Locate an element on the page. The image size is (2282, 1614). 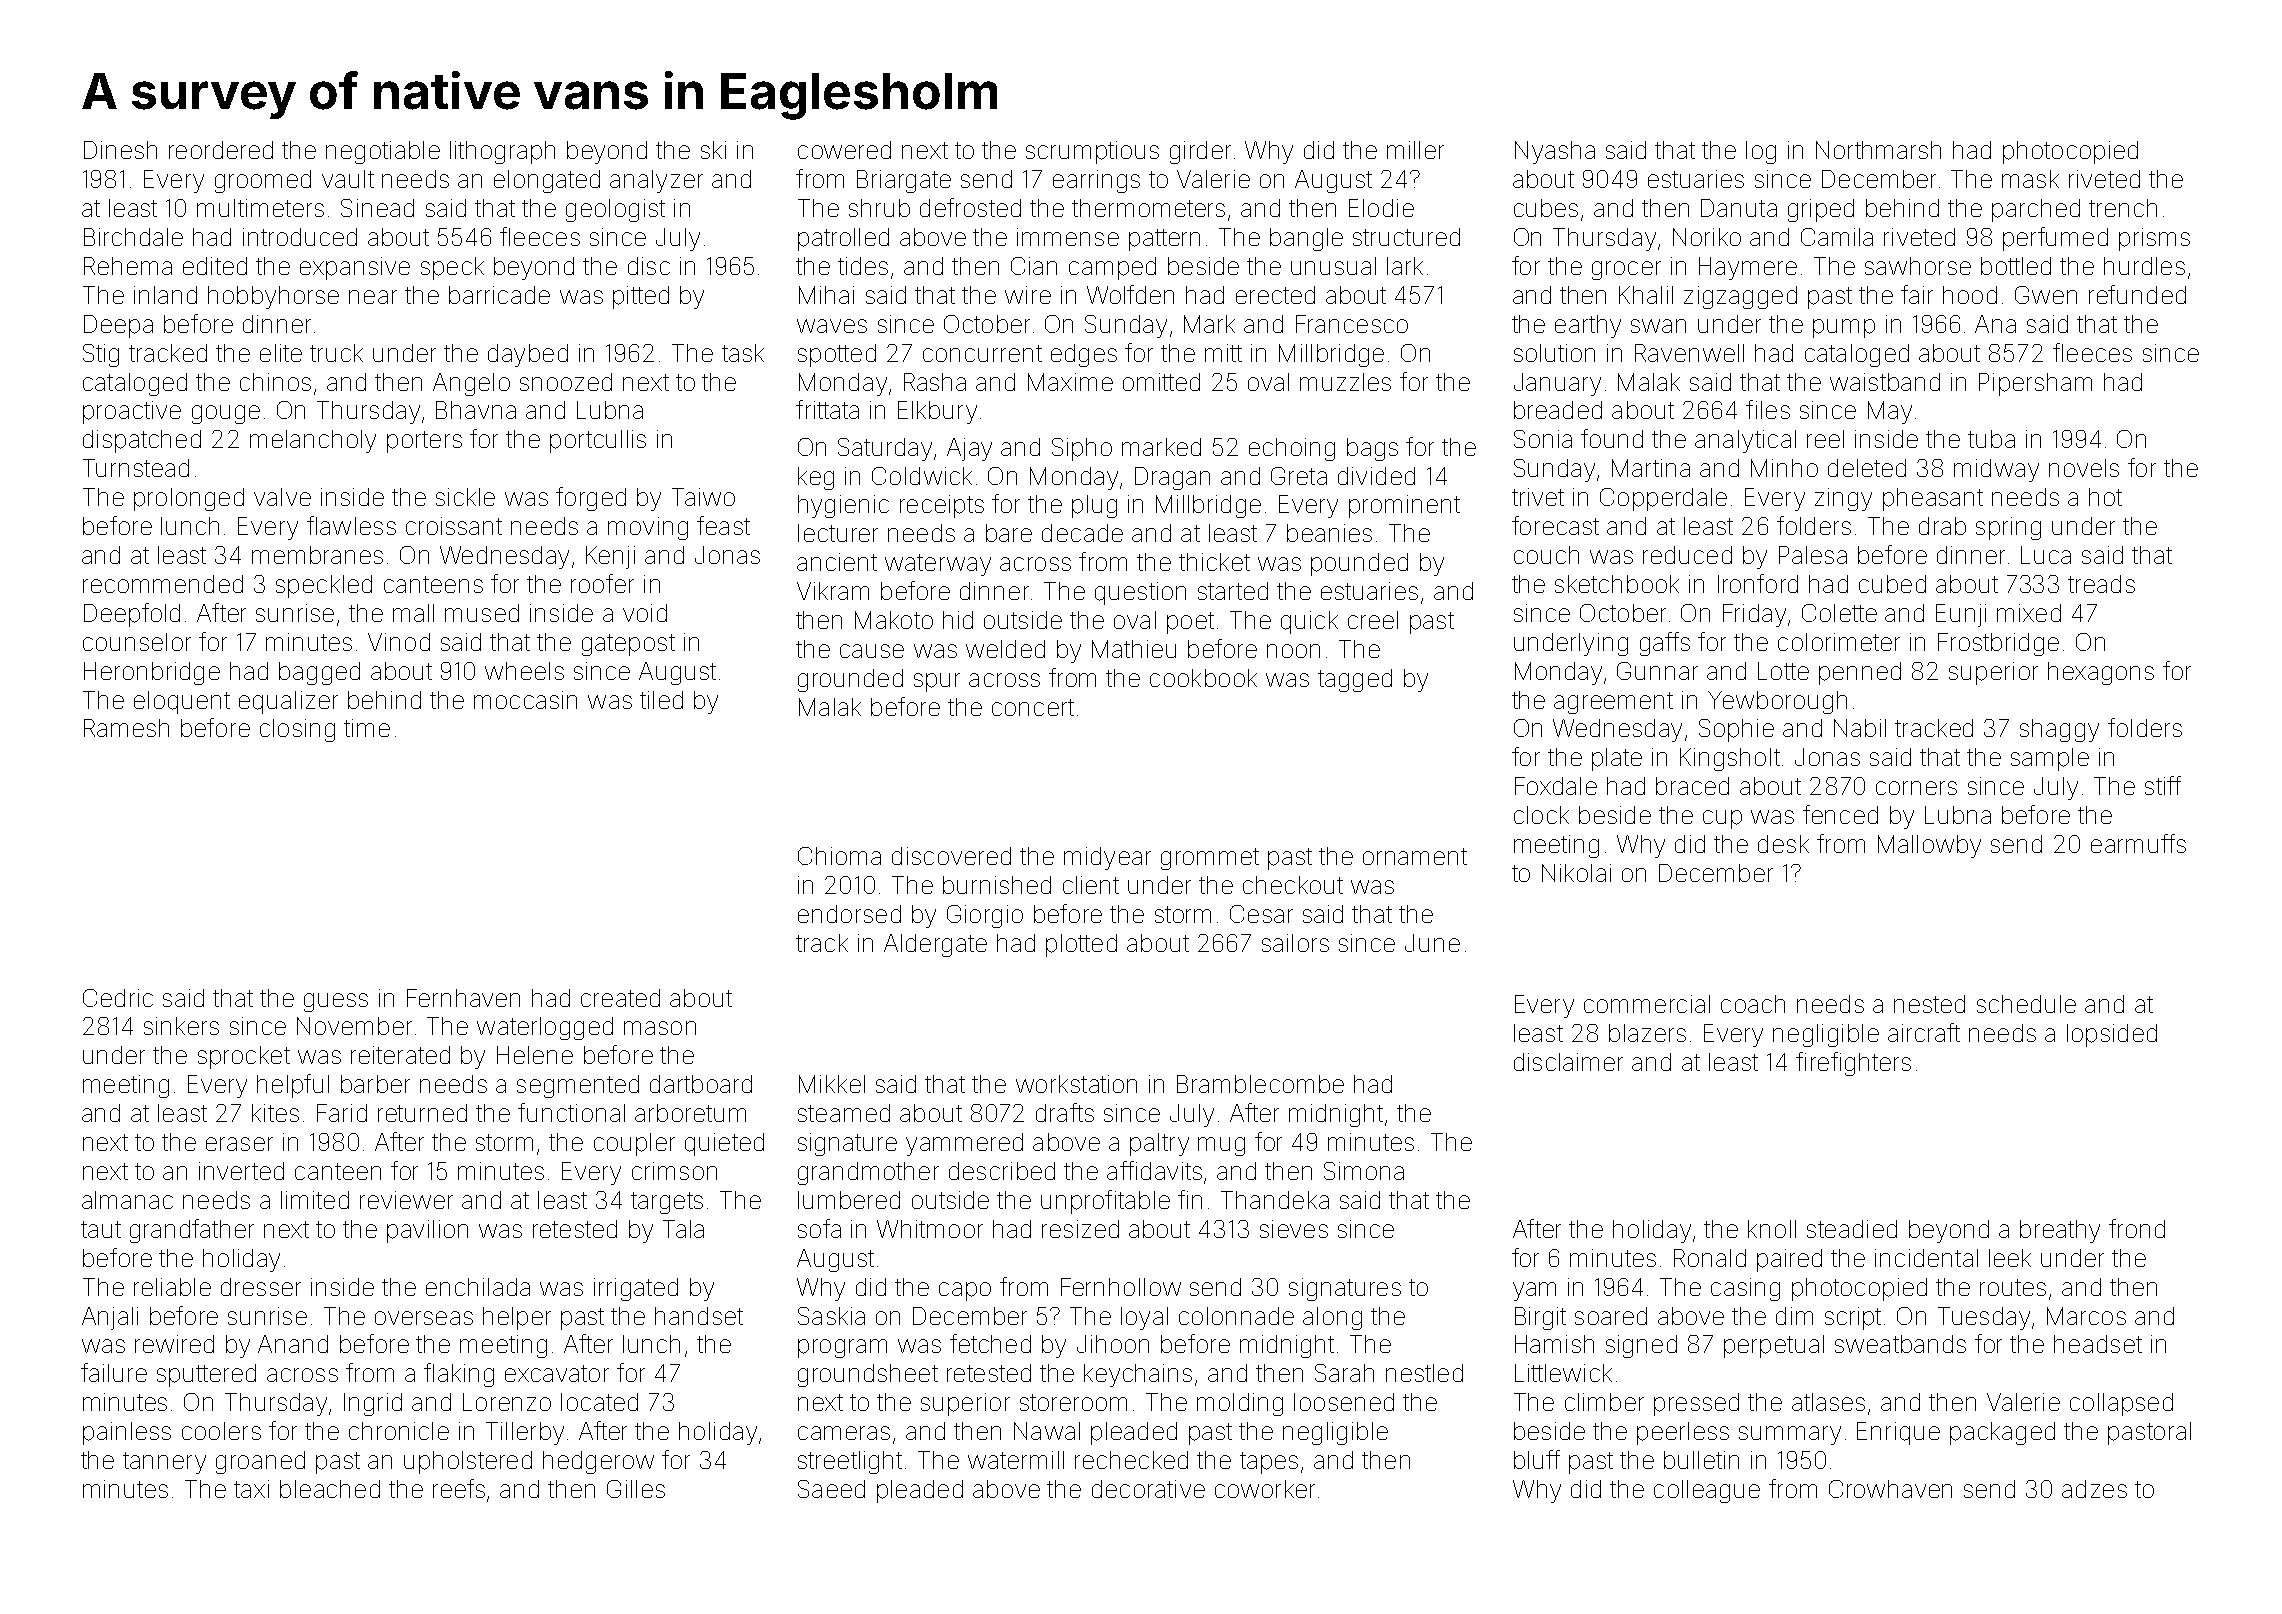
desk is located at coordinates (1783, 844).
